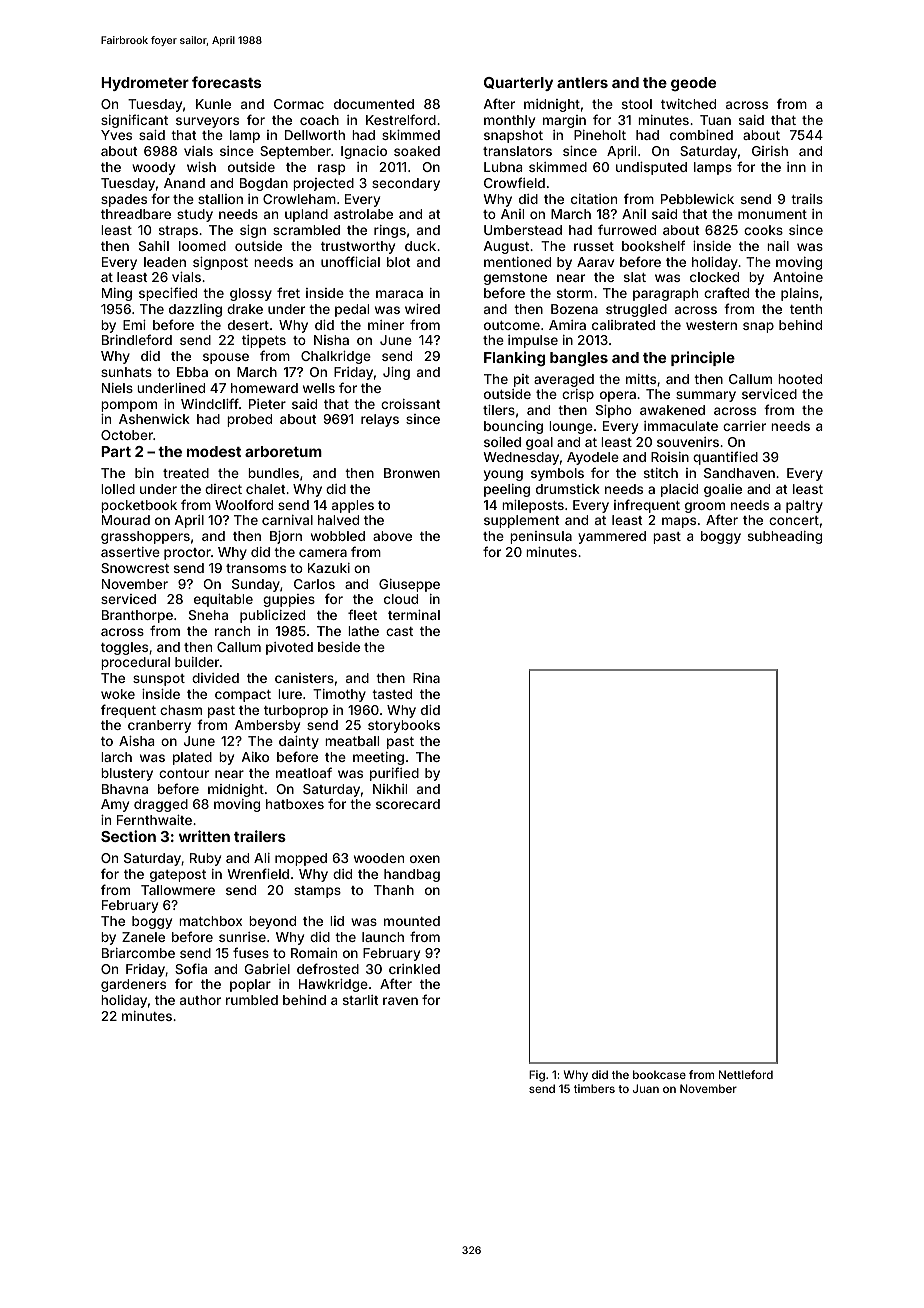  What do you see at coordinates (778, 246) in the document?
I see `nail` at bounding box center [778, 246].
